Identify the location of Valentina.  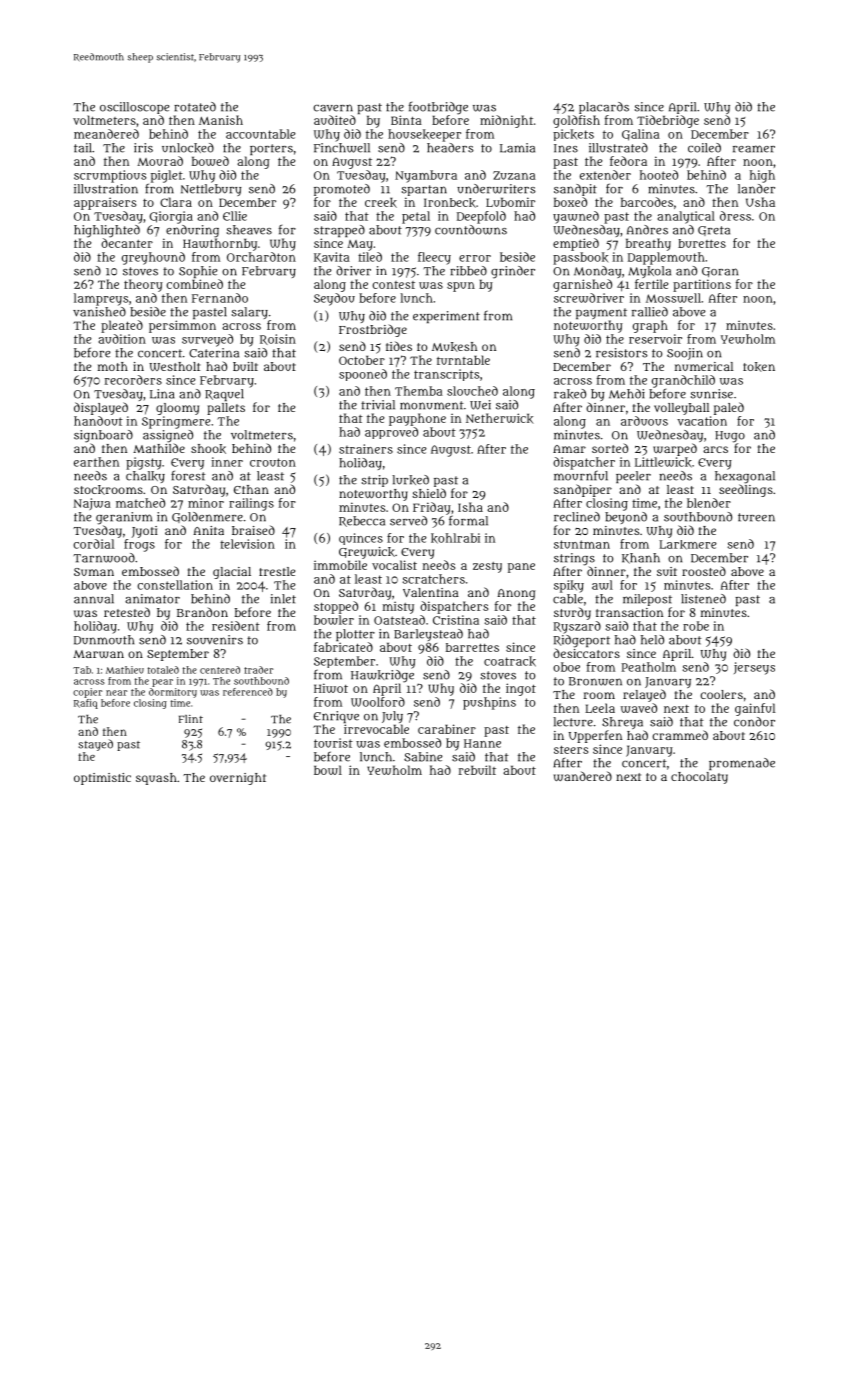
(431, 592).
